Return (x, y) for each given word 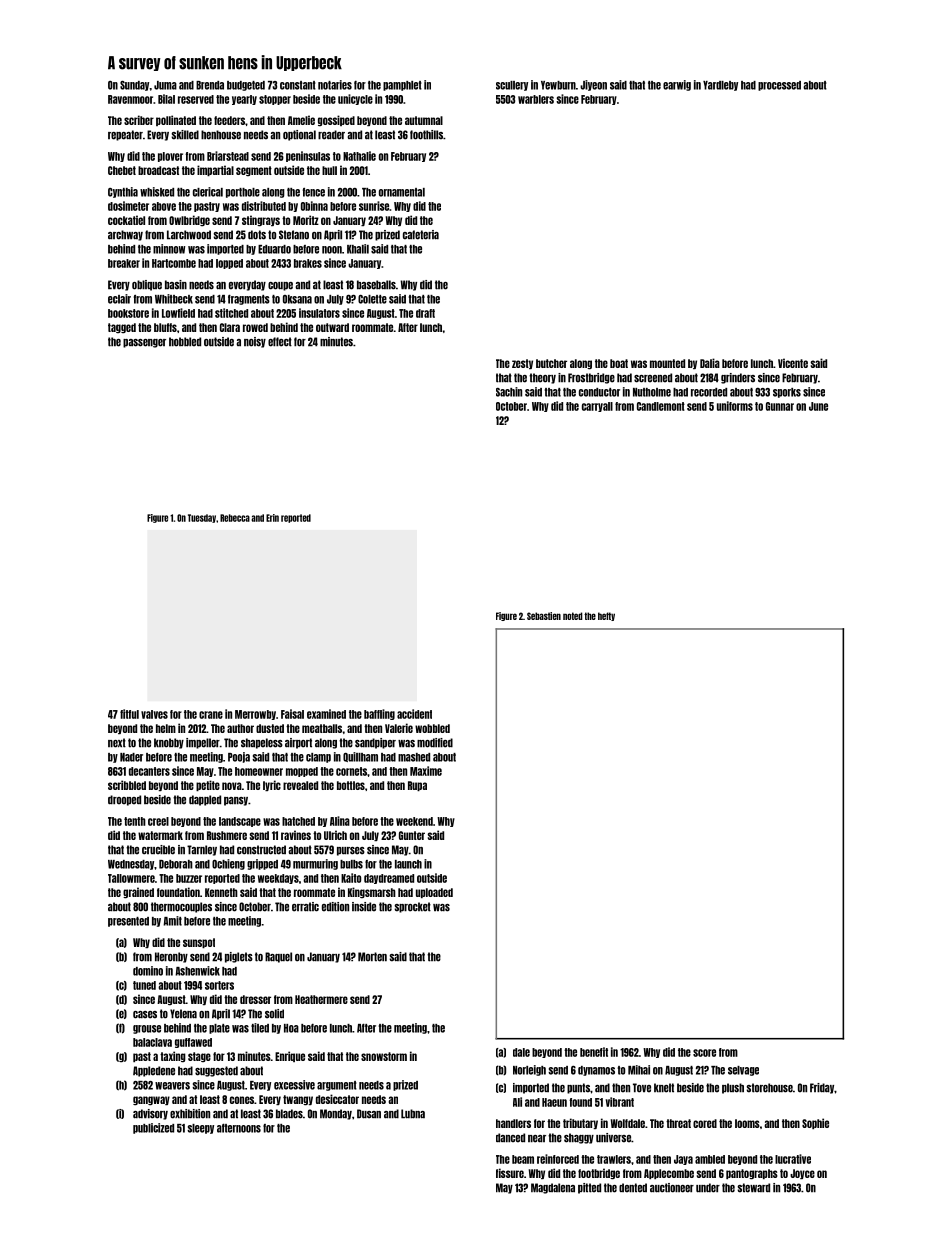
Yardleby (720, 86)
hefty (606, 616)
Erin (272, 518)
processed (779, 86)
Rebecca (235, 518)
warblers (536, 99)
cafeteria (421, 235)
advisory (150, 1114)
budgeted (246, 86)
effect (280, 342)
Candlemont (661, 406)
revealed (300, 785)
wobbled (432, 728)
